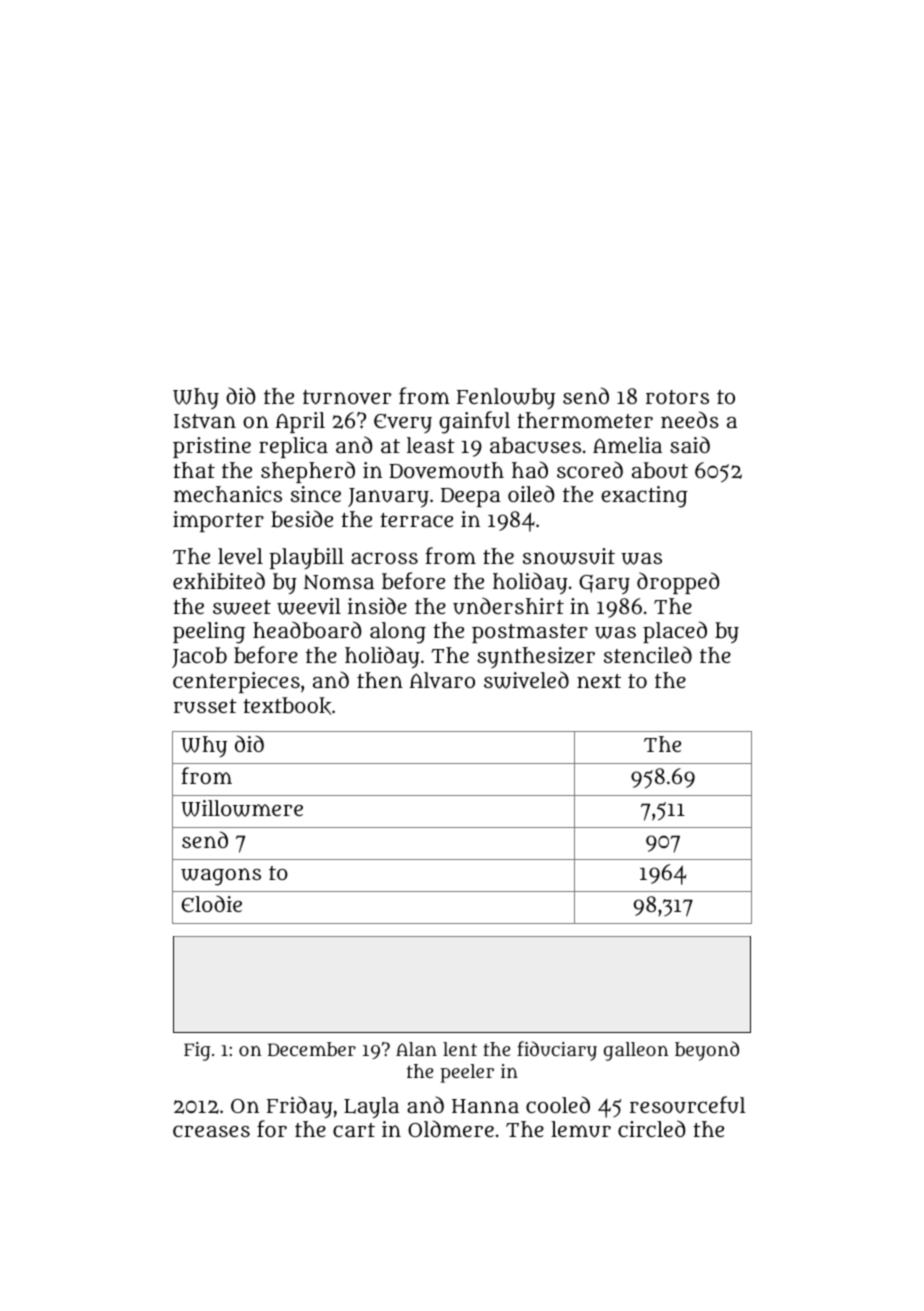 The width and height of the screenshot is (924, 1311). What do you see at coordinates (675, 632) in the screenshot?
I see `placed` at bounding box center [675, 632].
